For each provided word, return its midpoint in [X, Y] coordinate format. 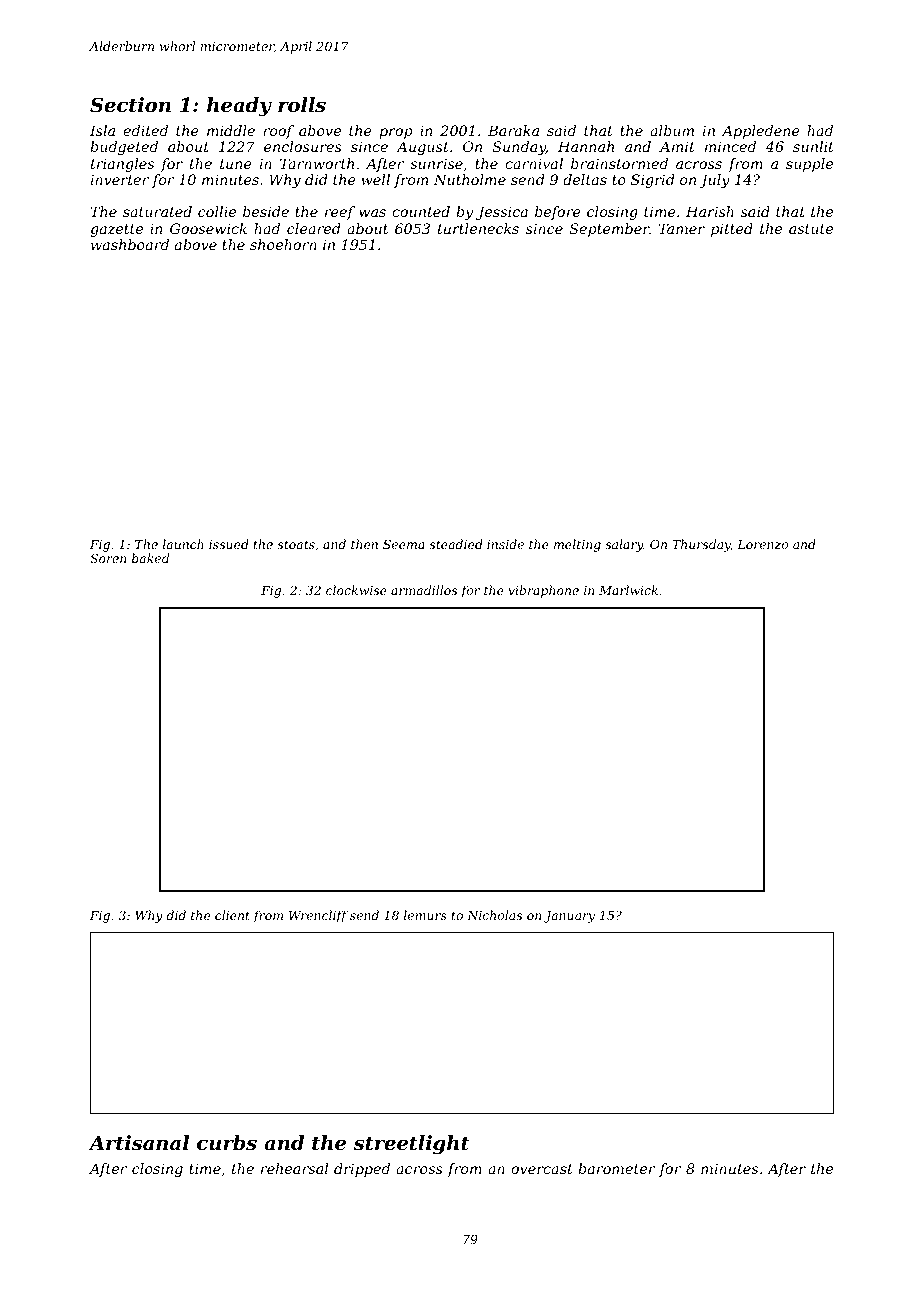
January [569, 917]
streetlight [411, 1145]
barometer [616, 1168]
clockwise [356, 590]
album [672, 130]
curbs [227, 1143]
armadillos [424, 590]
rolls [302, 105]
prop [396, 133]
